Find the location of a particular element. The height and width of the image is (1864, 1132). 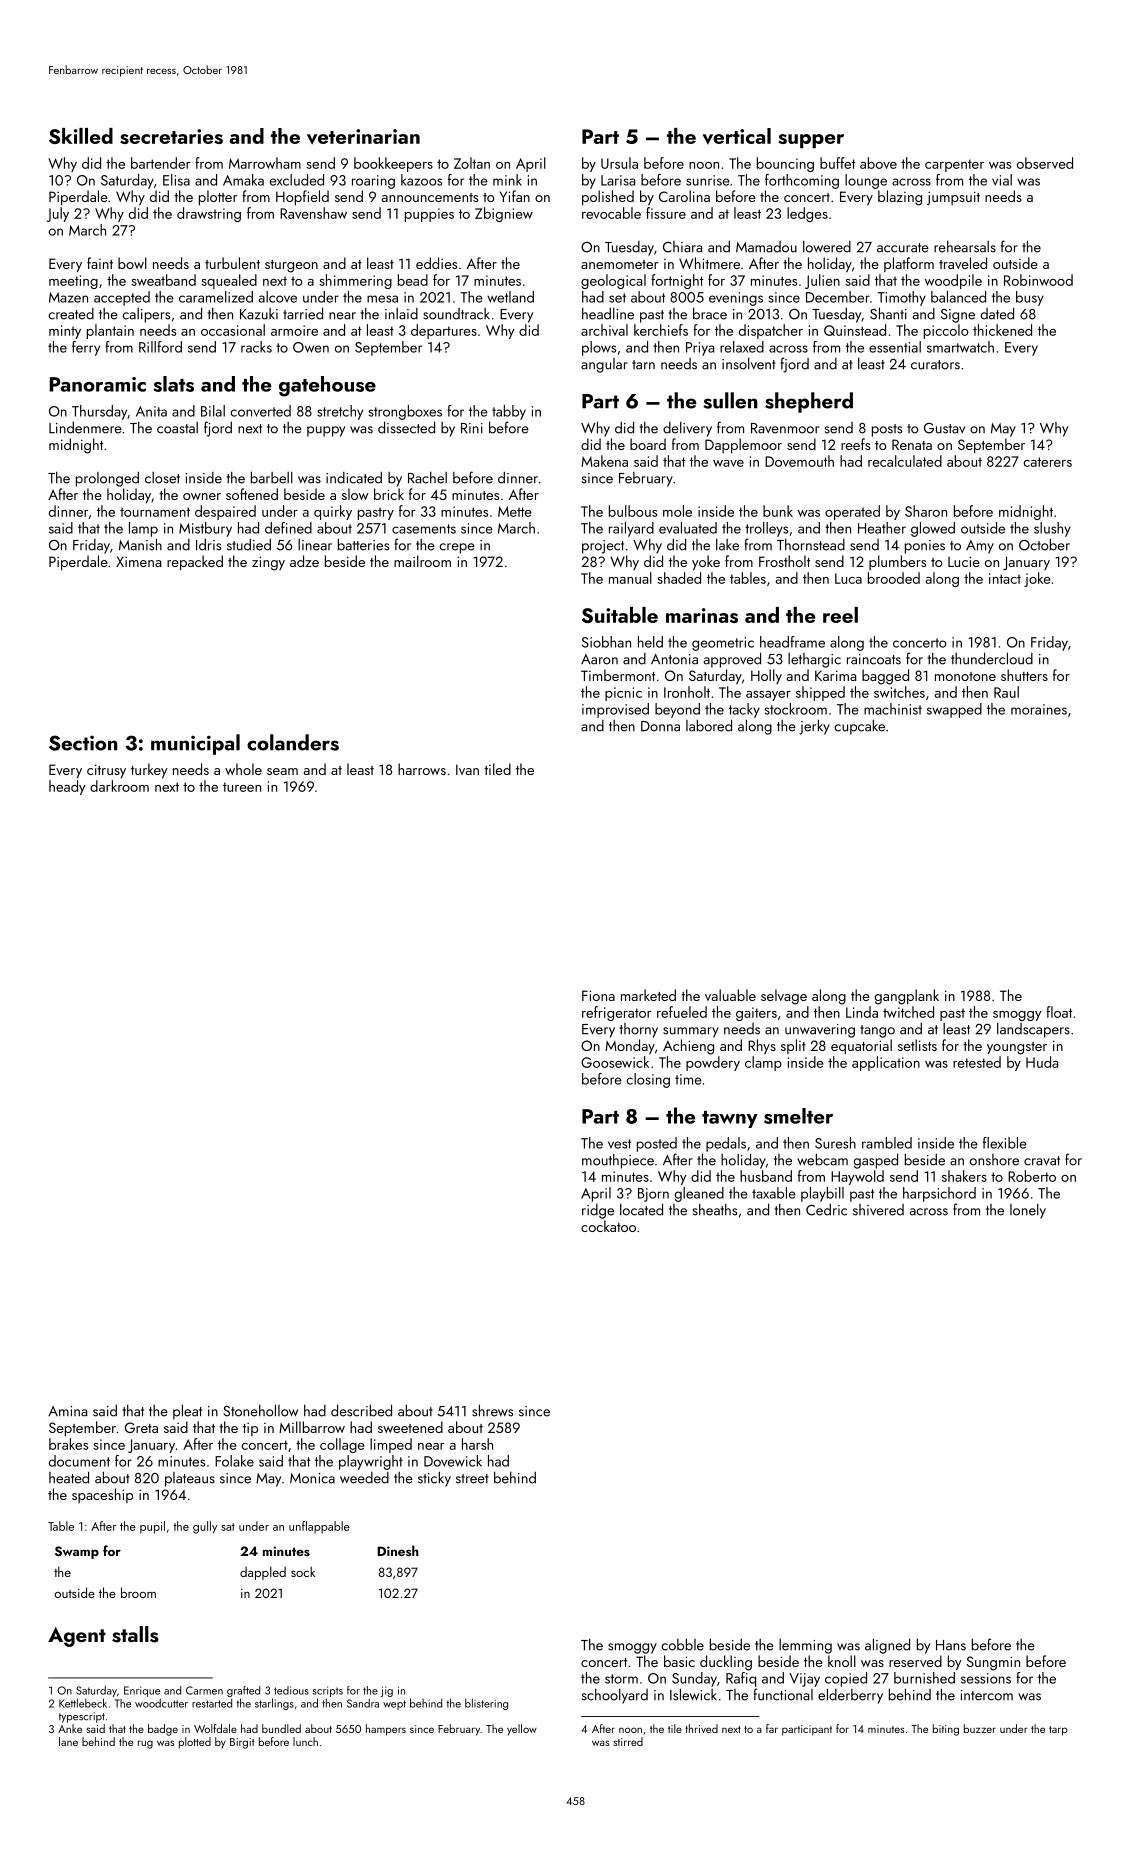

tabby is located at coordinates (509, 412).
